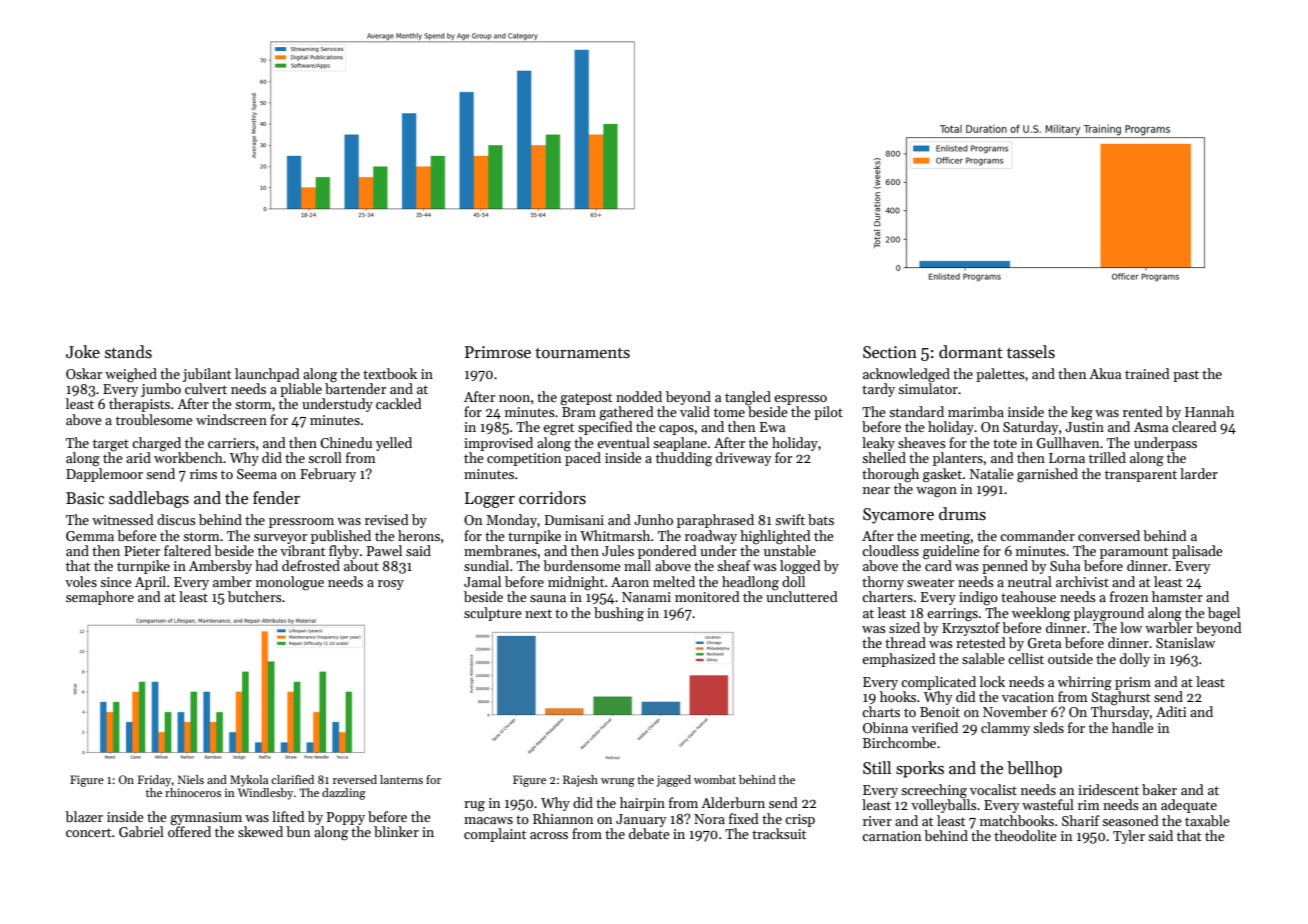 This image has height=924, width=1308. What do you see at coordinates (639, 396) in the image?
I see `nodded` at bounding box center [639, 396].
